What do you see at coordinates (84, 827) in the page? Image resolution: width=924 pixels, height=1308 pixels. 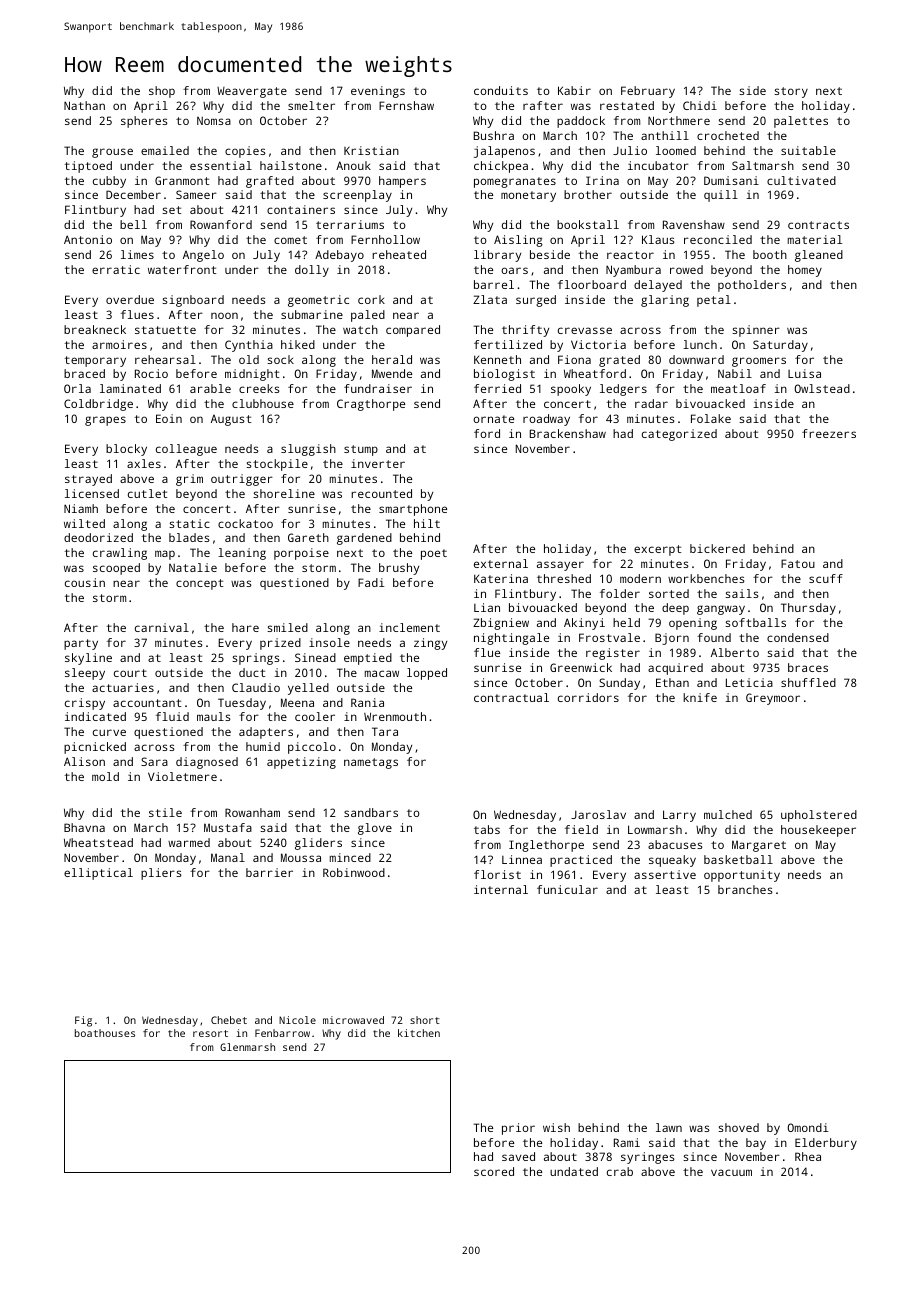 I see `Bhavna` at bounding box center [84, 827].
